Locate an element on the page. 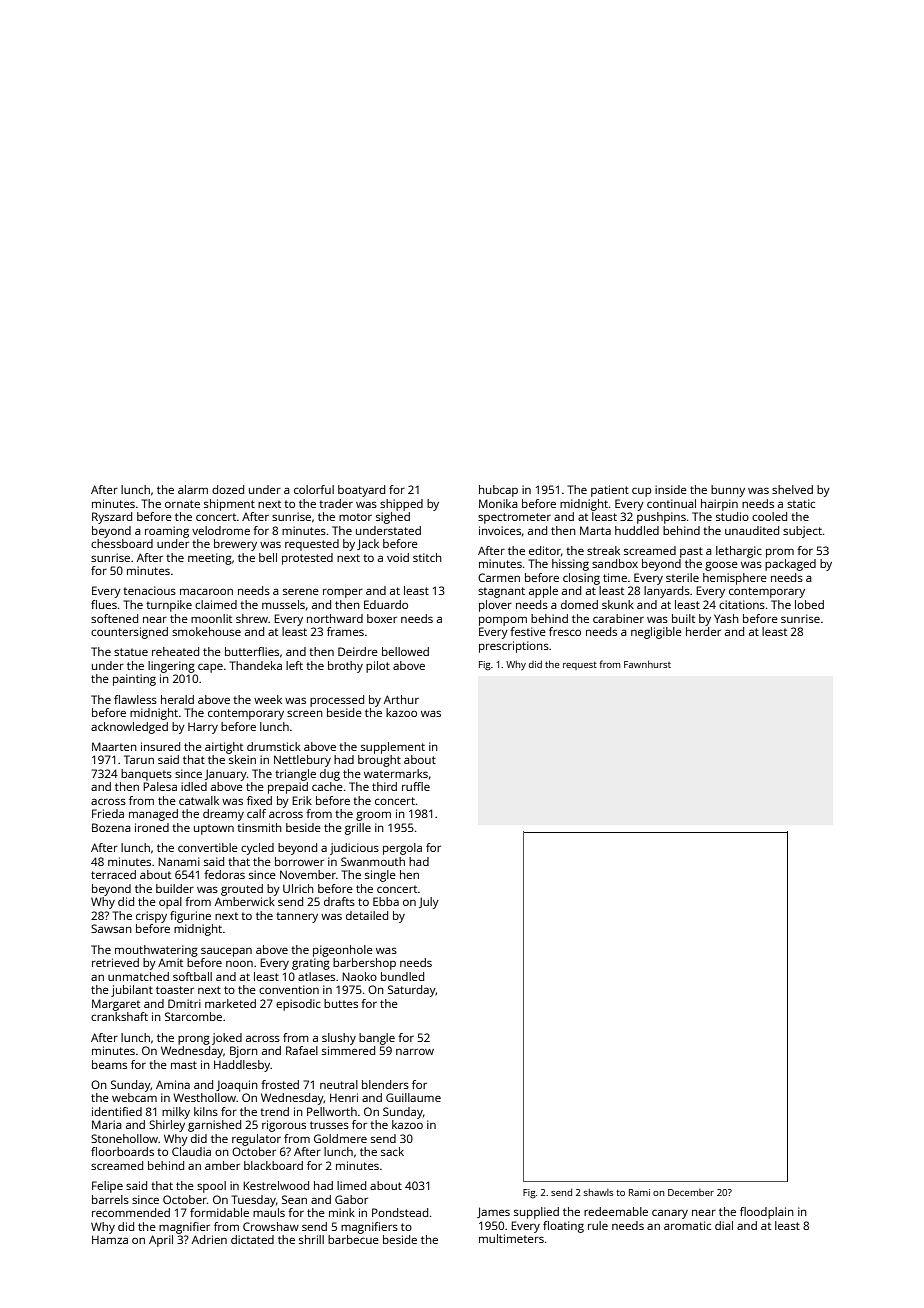 Image resolution: width=924 pixels, height=1308 pixels. terraced is located at coordinates (113, 874).
